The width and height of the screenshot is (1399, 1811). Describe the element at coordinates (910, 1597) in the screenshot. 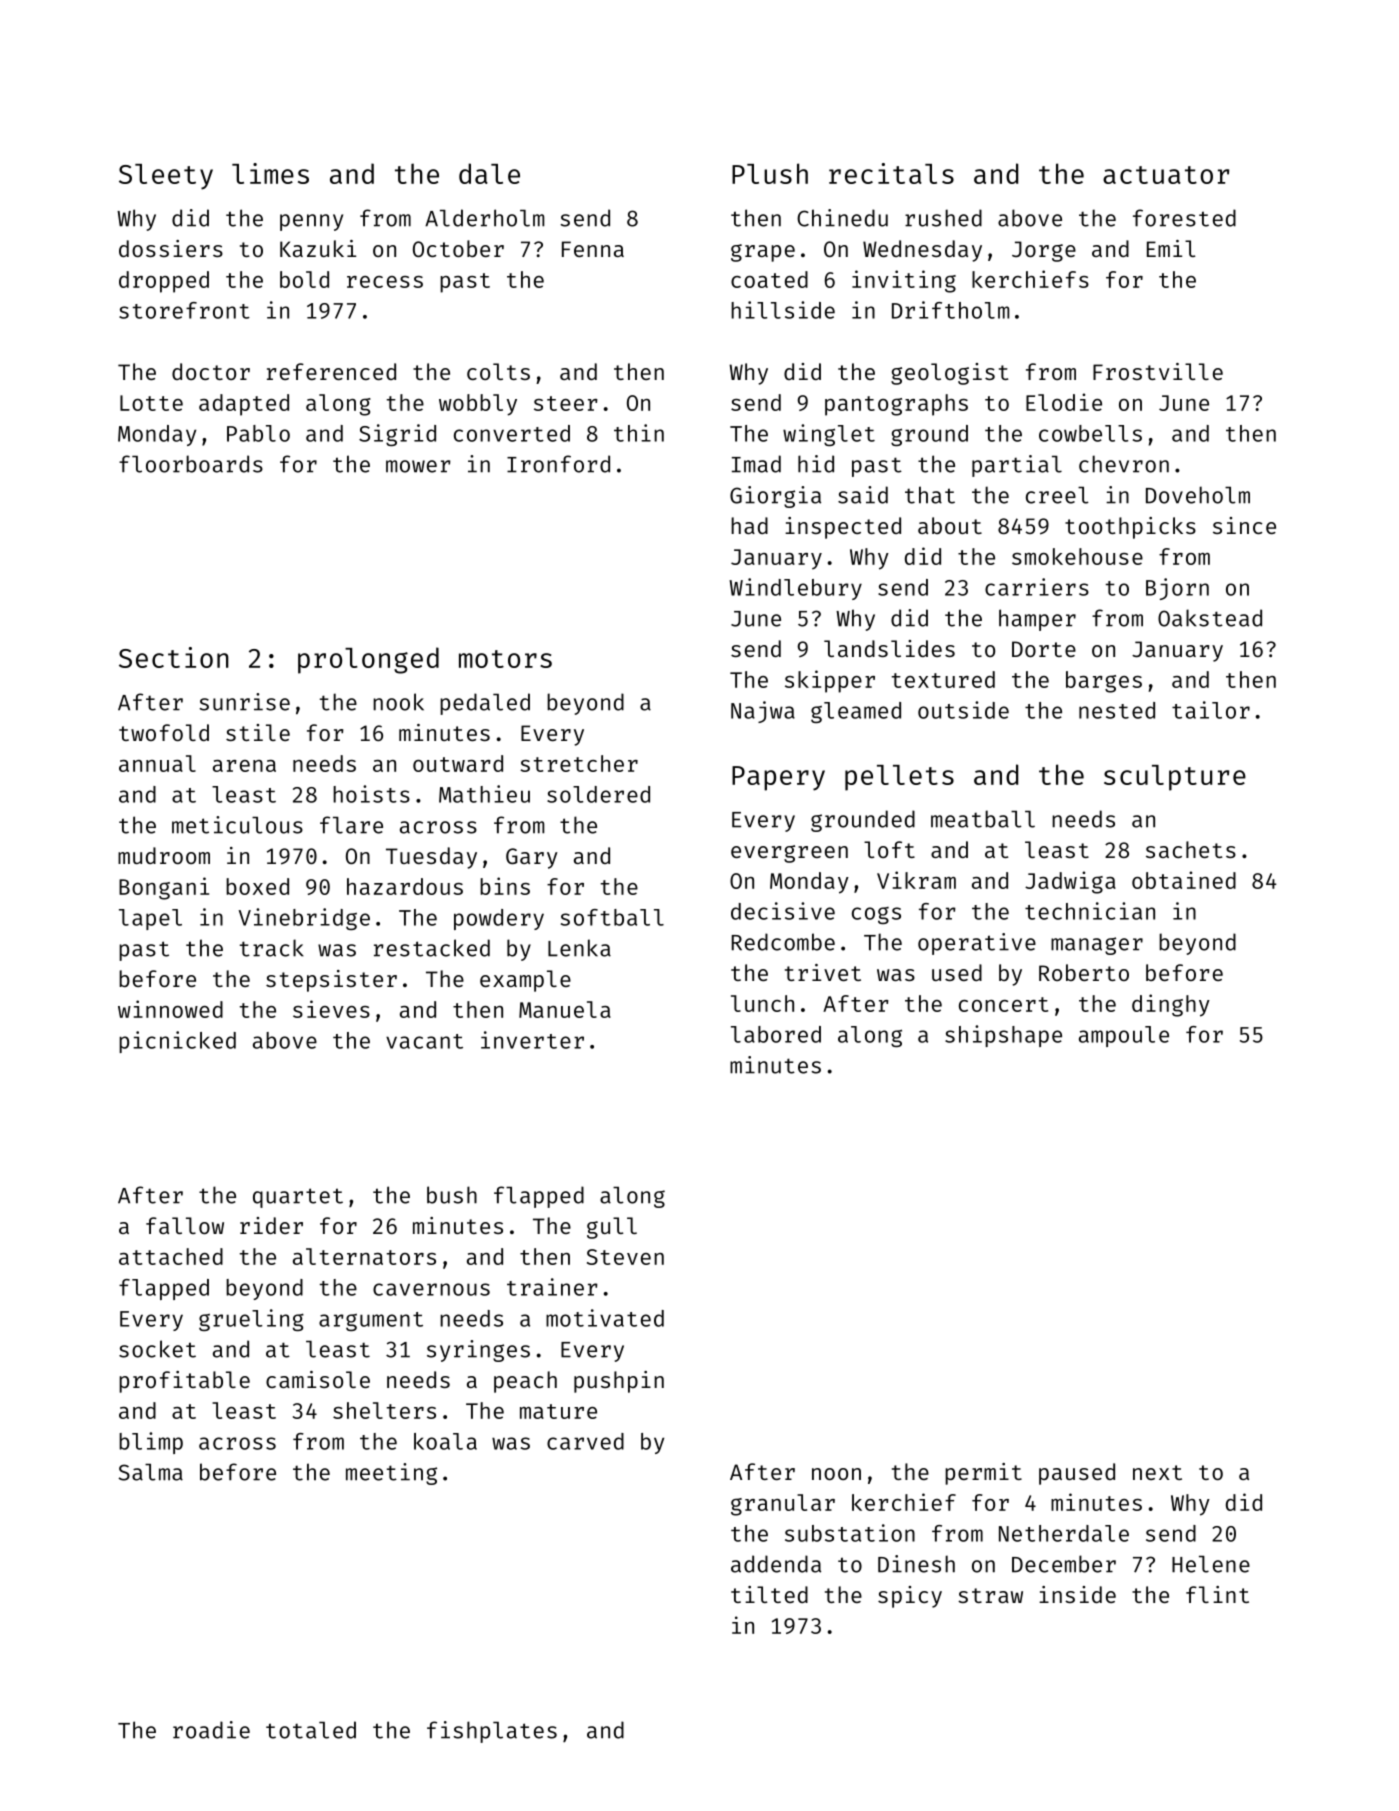

I see `spicy` at that location.
